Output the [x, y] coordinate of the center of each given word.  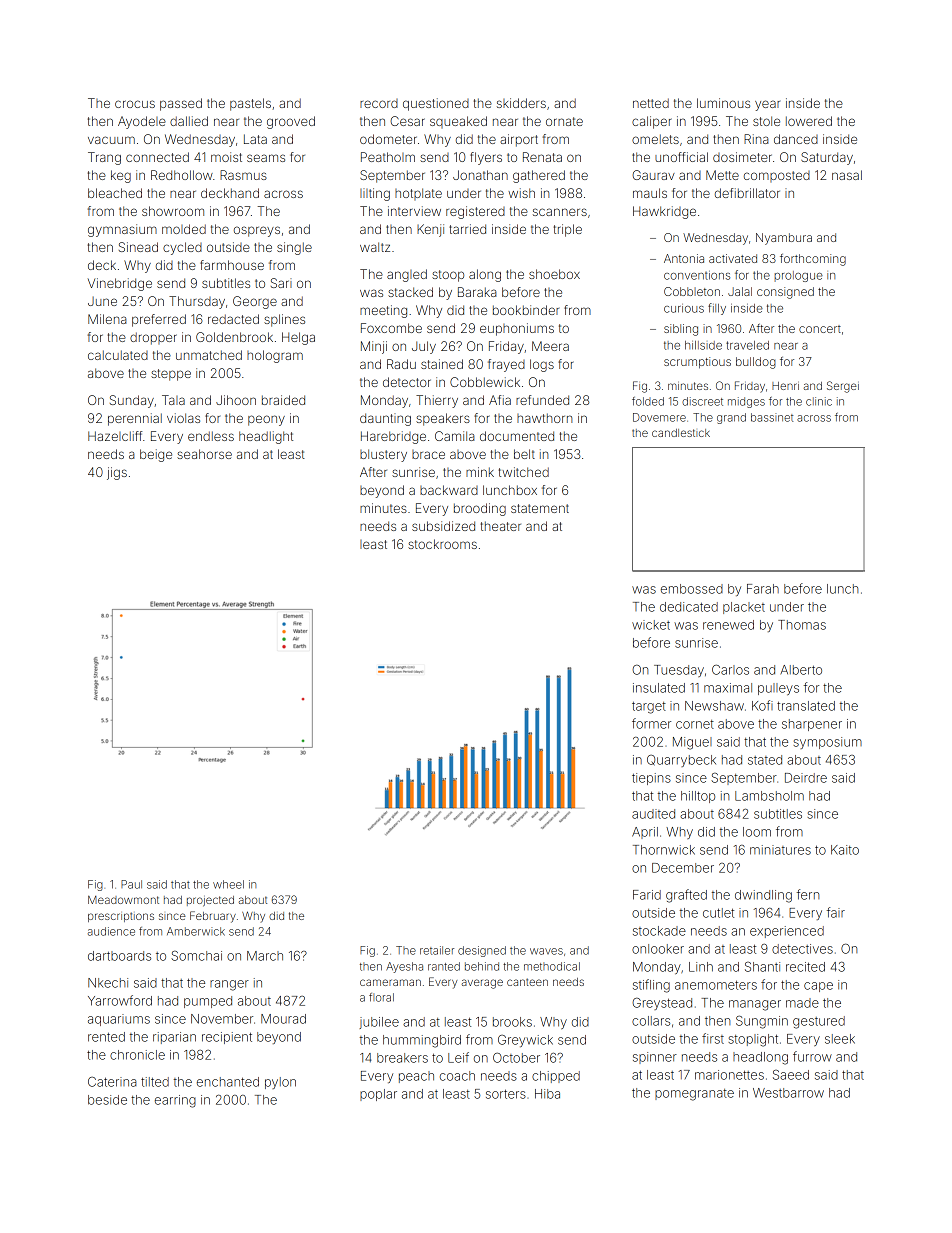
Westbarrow [788, 1093]
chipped [556, 1077]
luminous [723, 103]
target [649, 708]
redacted [233, 319]
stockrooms [442, 544]
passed [181, 104]
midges [746, 402]
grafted [686, 896]
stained [442, 364]
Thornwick [664, 850]
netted [651, 103]
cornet [695, 724]
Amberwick [196, 931]
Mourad [283, 1019]
